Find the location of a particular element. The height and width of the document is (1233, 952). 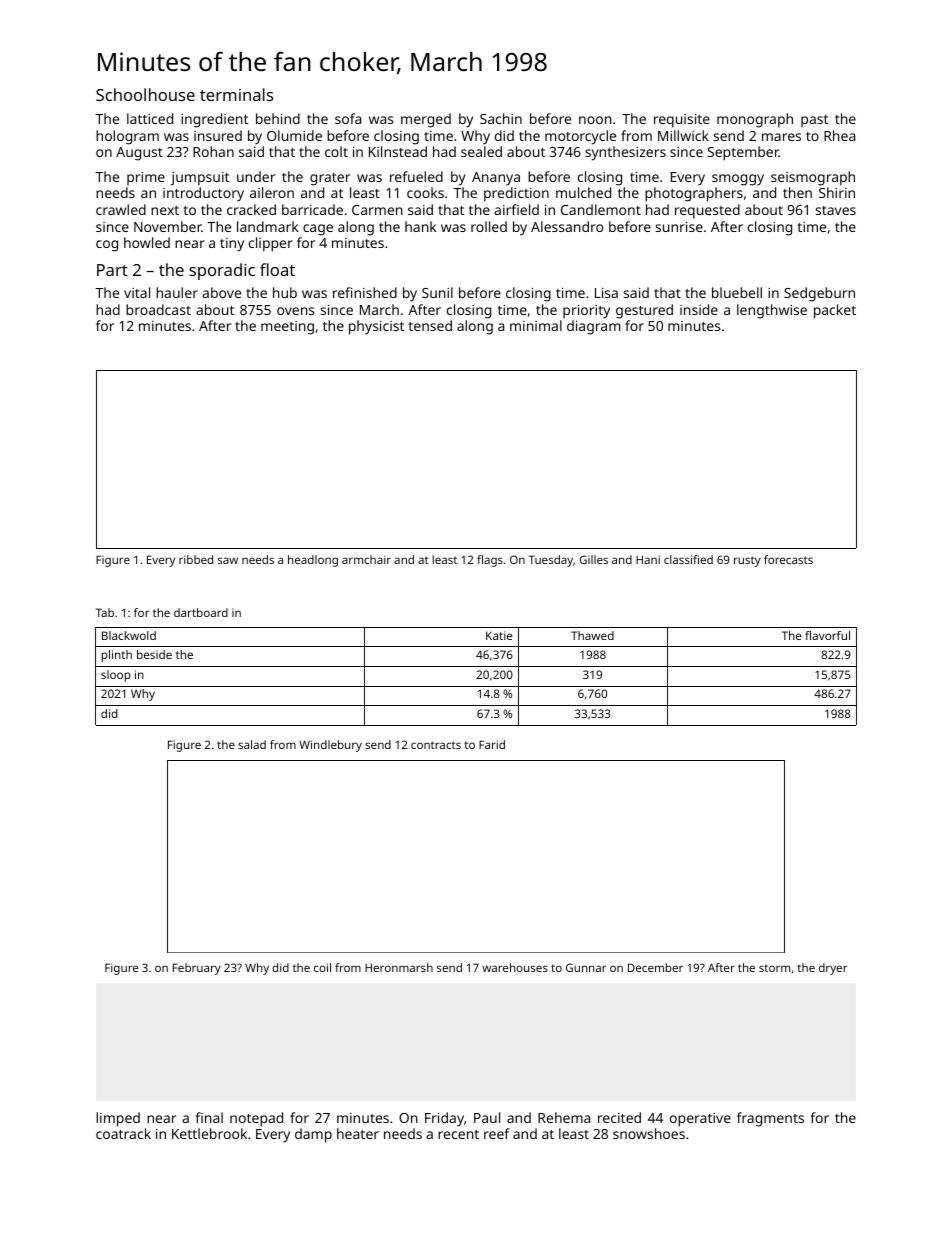

Tuesday is located at coordinates (551, 561).
